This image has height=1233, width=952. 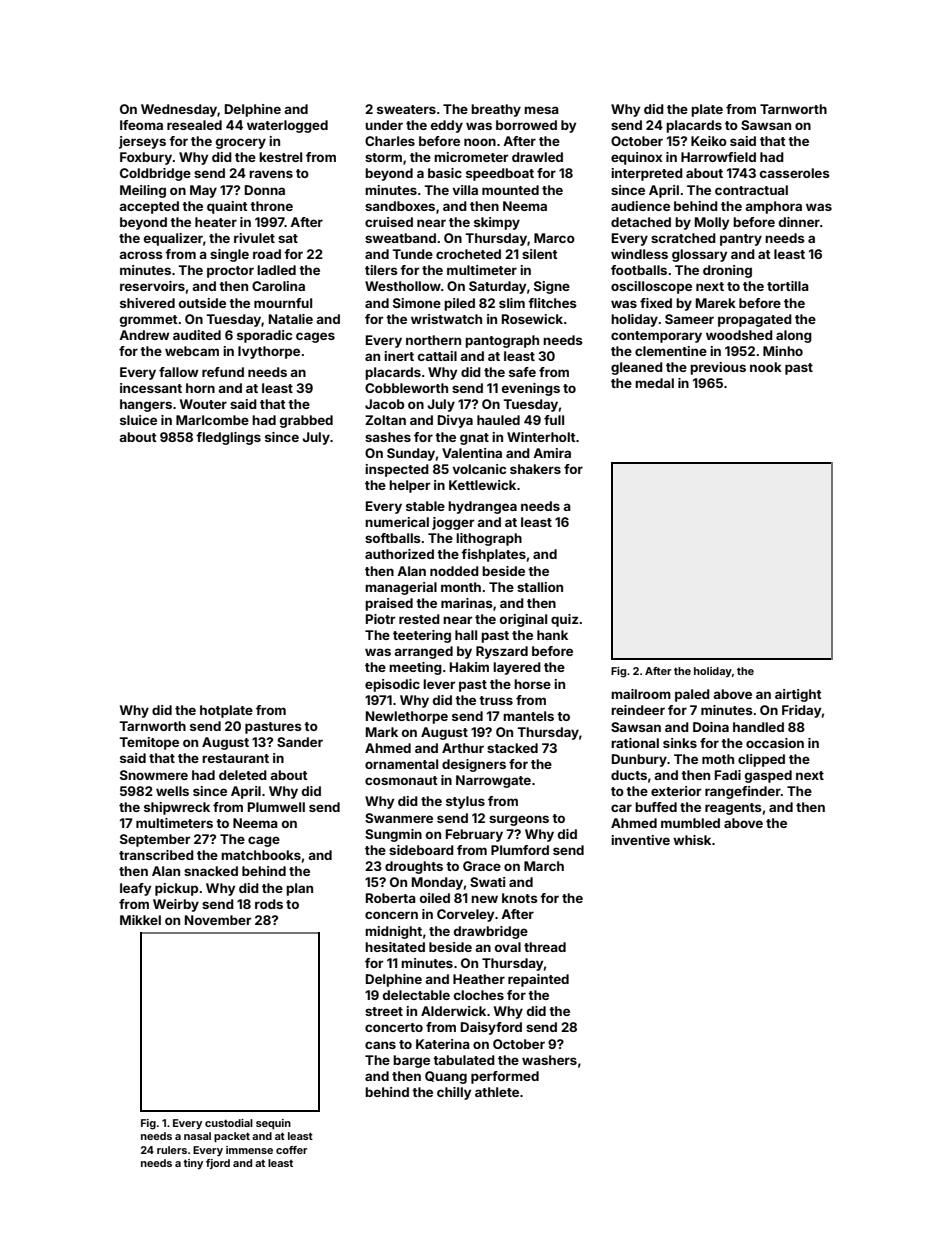 What do you see at coordinates (538, 980) in the image?
I see `repainted` at bounding box center [538, 980].
